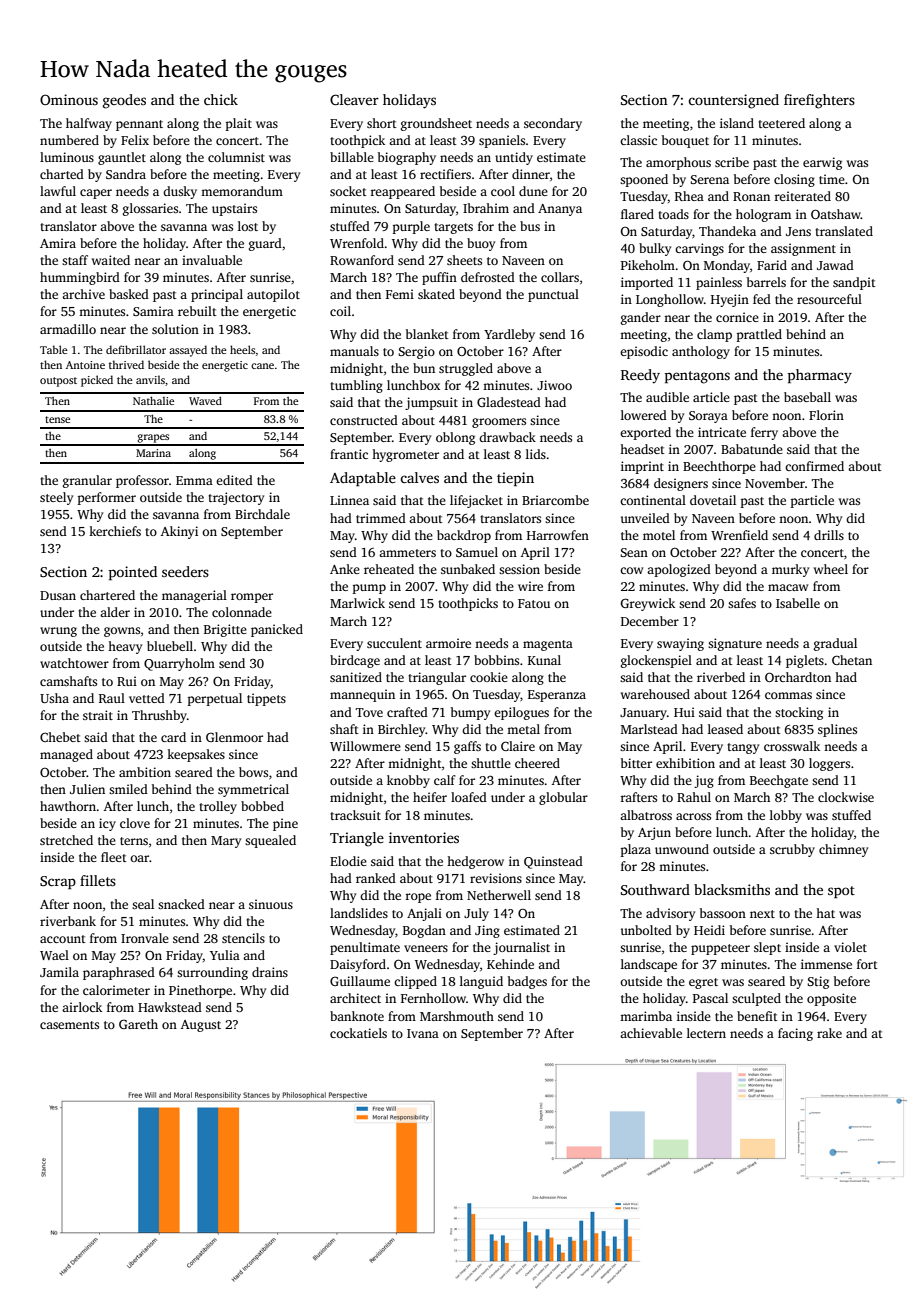  I want to click on surrounding, so click(212, 973).
